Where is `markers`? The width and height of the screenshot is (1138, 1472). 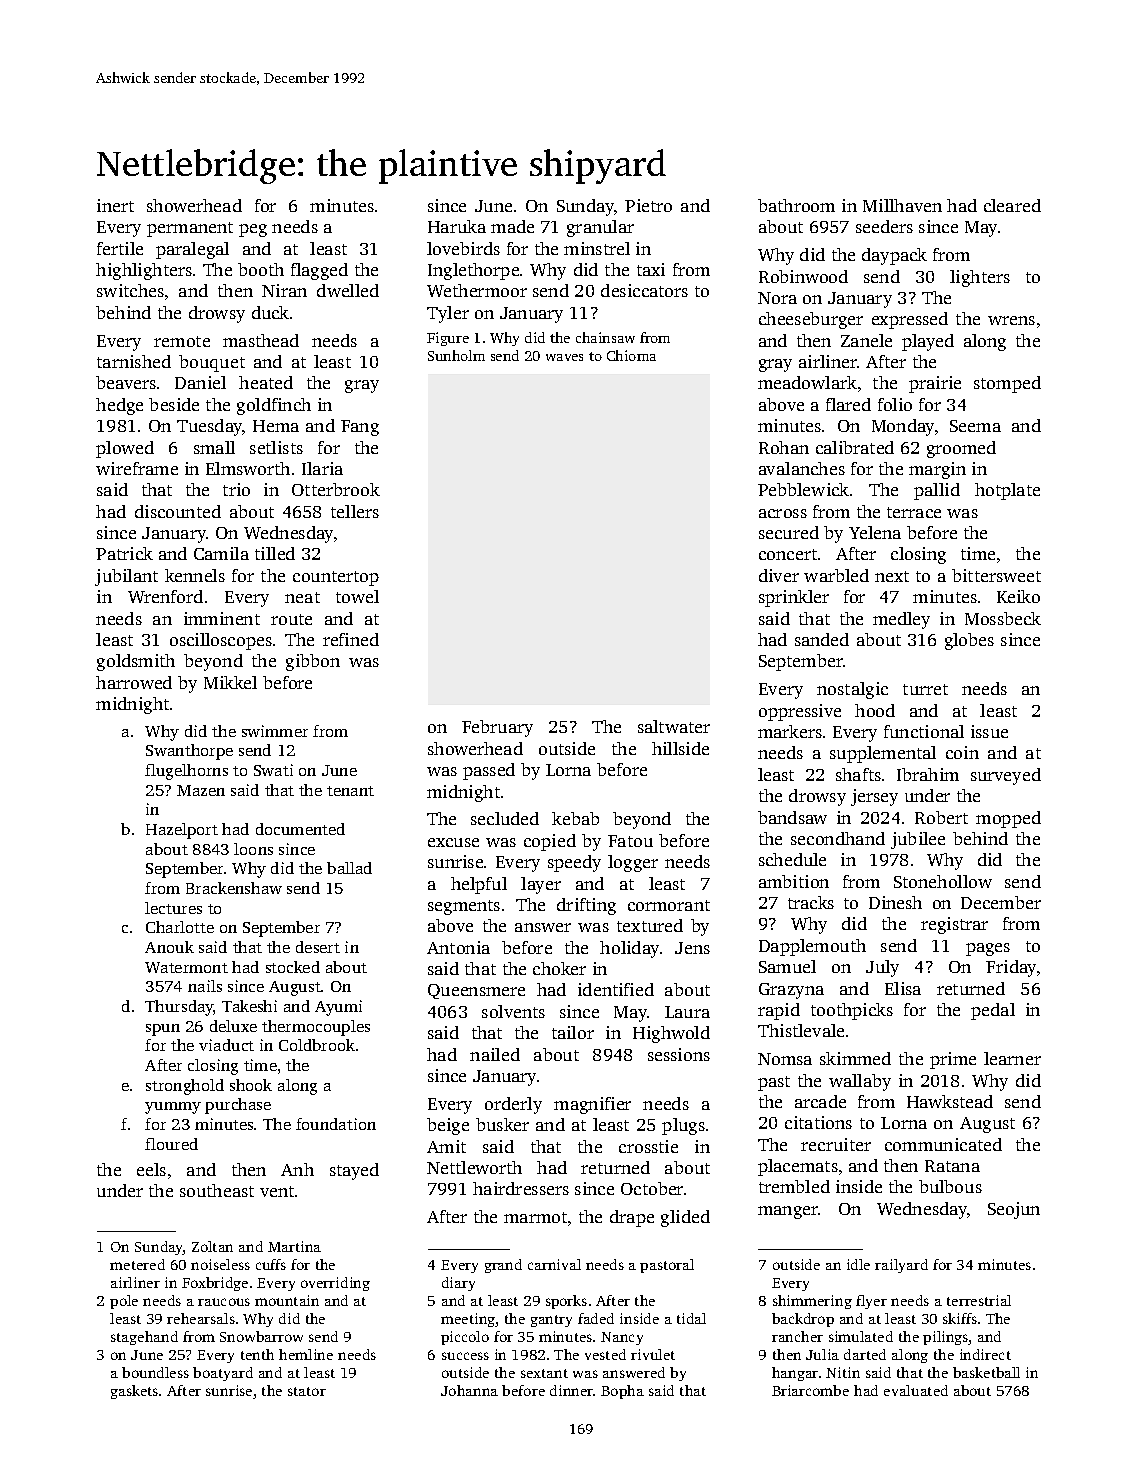 markers is located at coordinates (790, 731).
